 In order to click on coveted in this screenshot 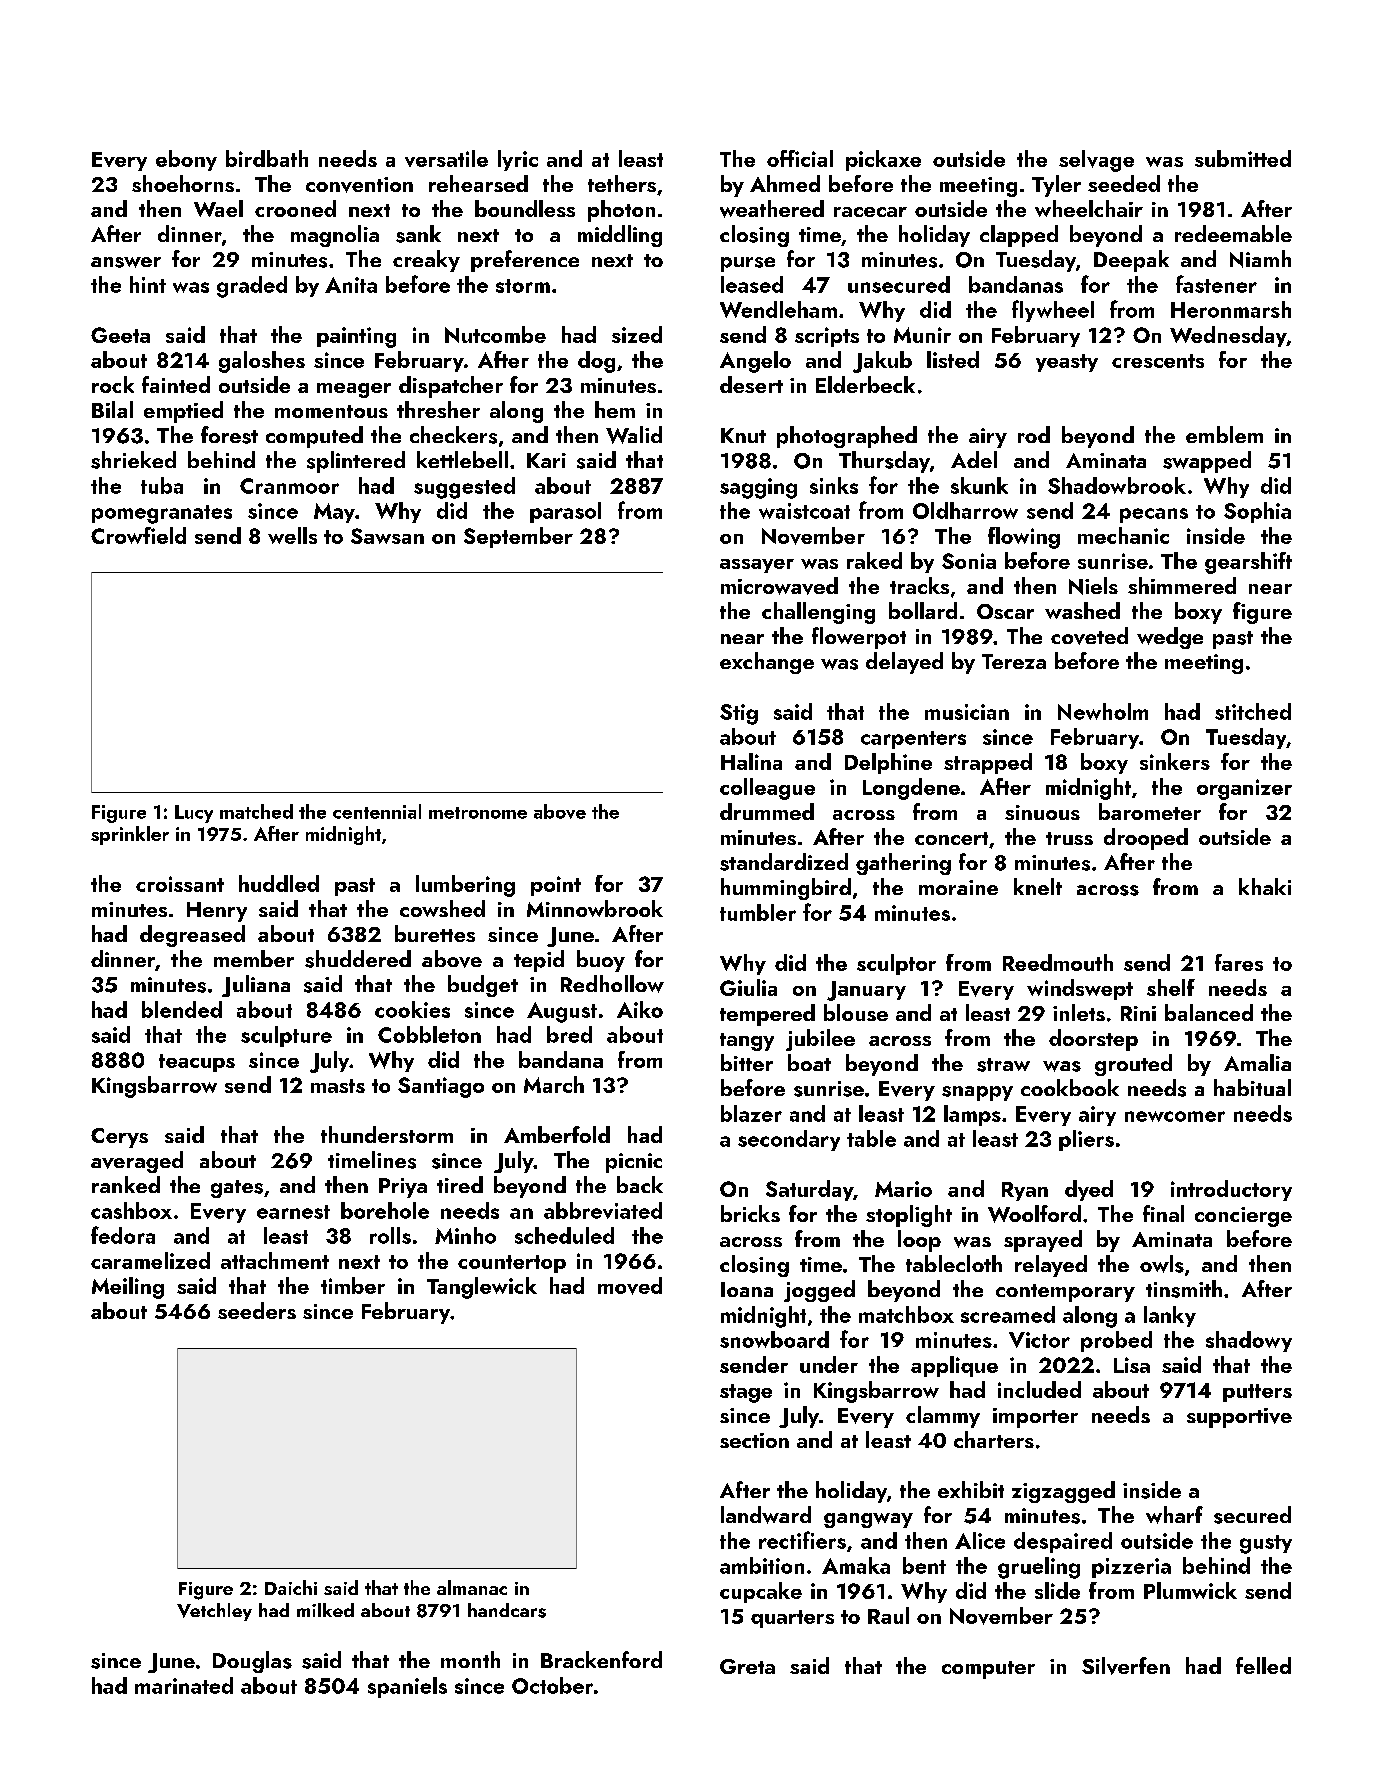, I will do `click(1089, 636)`.
